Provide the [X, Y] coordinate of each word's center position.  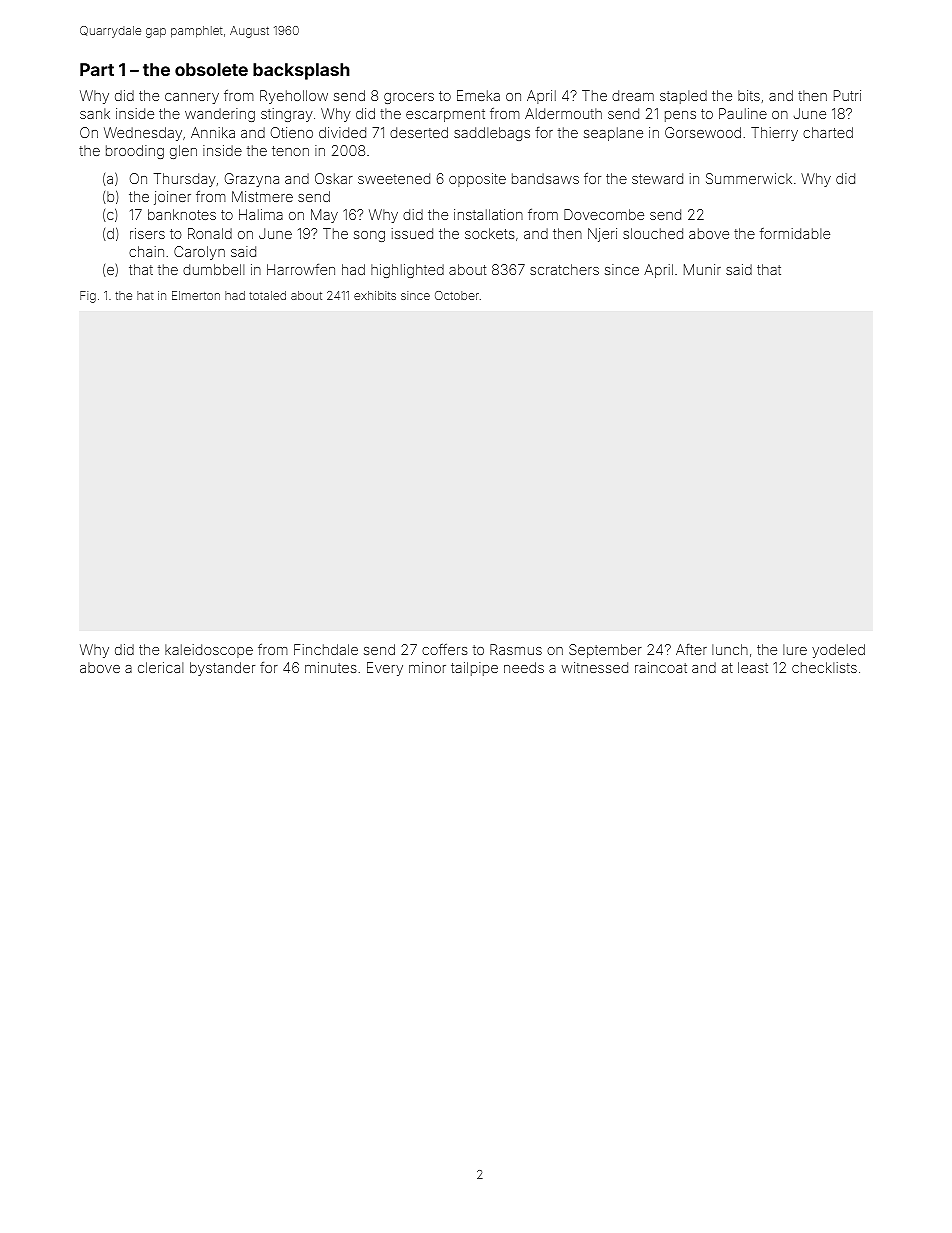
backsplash [301, 71]
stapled [683, 97]
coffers [445, 649]
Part [97, 69]
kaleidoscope [209, 651]
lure [795, 649]
